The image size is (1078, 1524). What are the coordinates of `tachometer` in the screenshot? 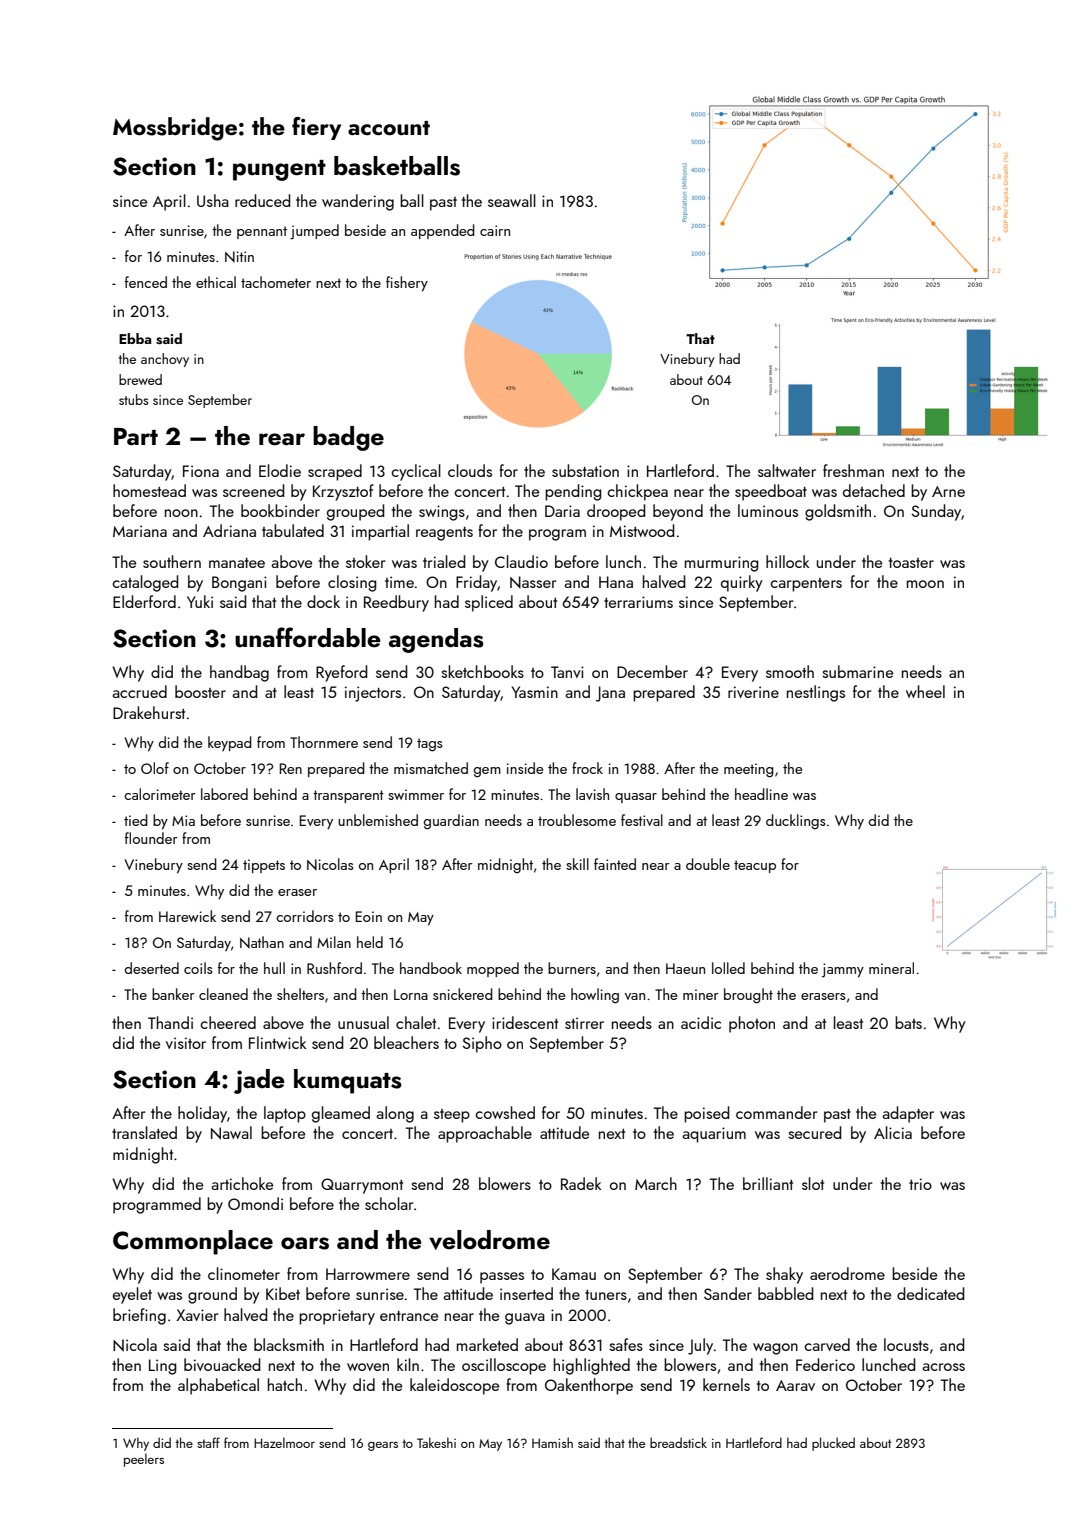 It's located at (276, 282).
